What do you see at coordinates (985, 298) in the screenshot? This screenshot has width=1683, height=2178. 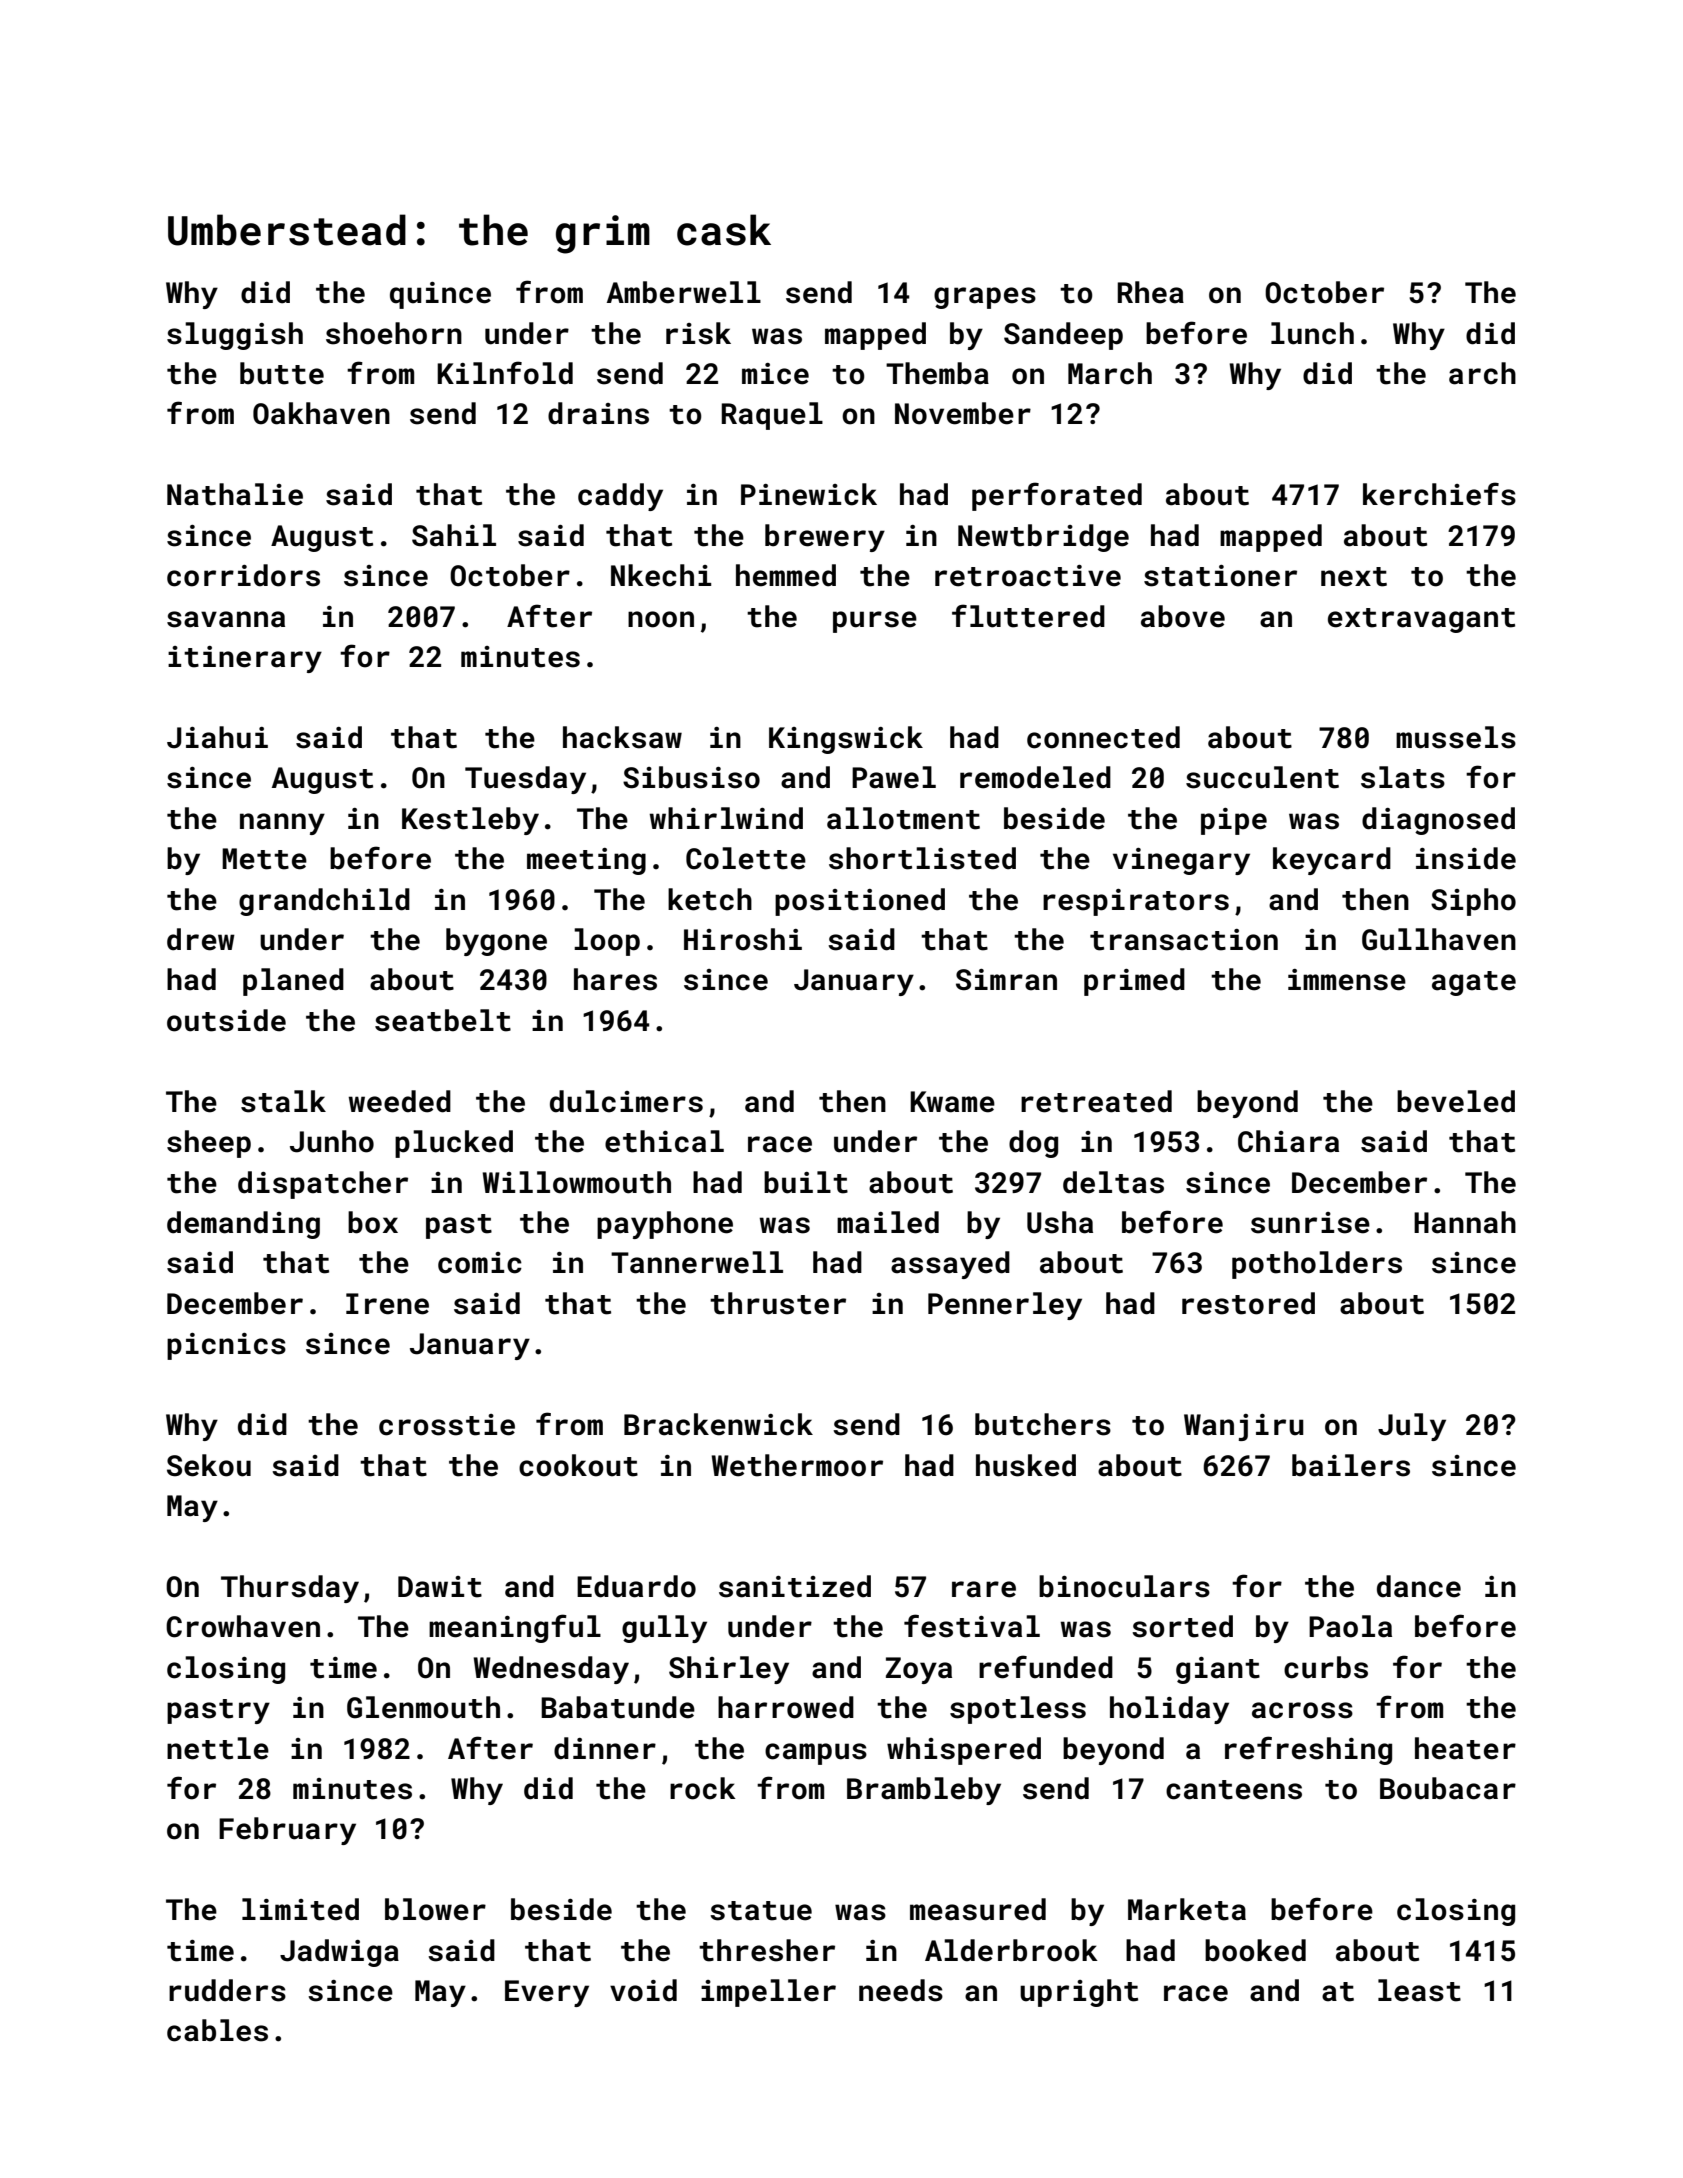 I see `grapes` at bounding box center [985, 298].
